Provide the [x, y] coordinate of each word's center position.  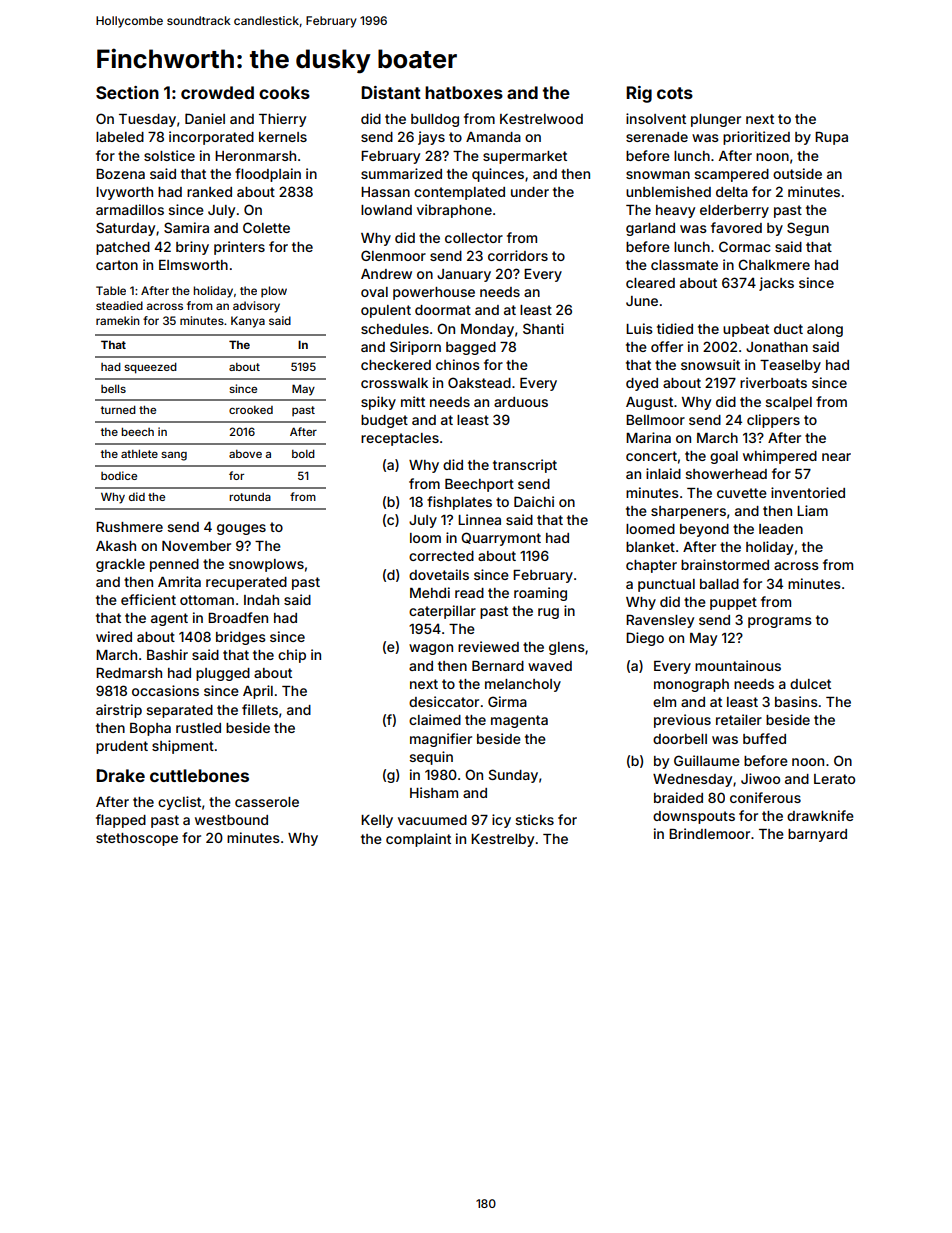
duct [788, 329]
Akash [116, 546]
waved [550, 666]
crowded [217, 92]
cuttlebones [199, 775]
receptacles [400, 439]
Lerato [834, 779]
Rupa [831, 138]
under [530, 192]
